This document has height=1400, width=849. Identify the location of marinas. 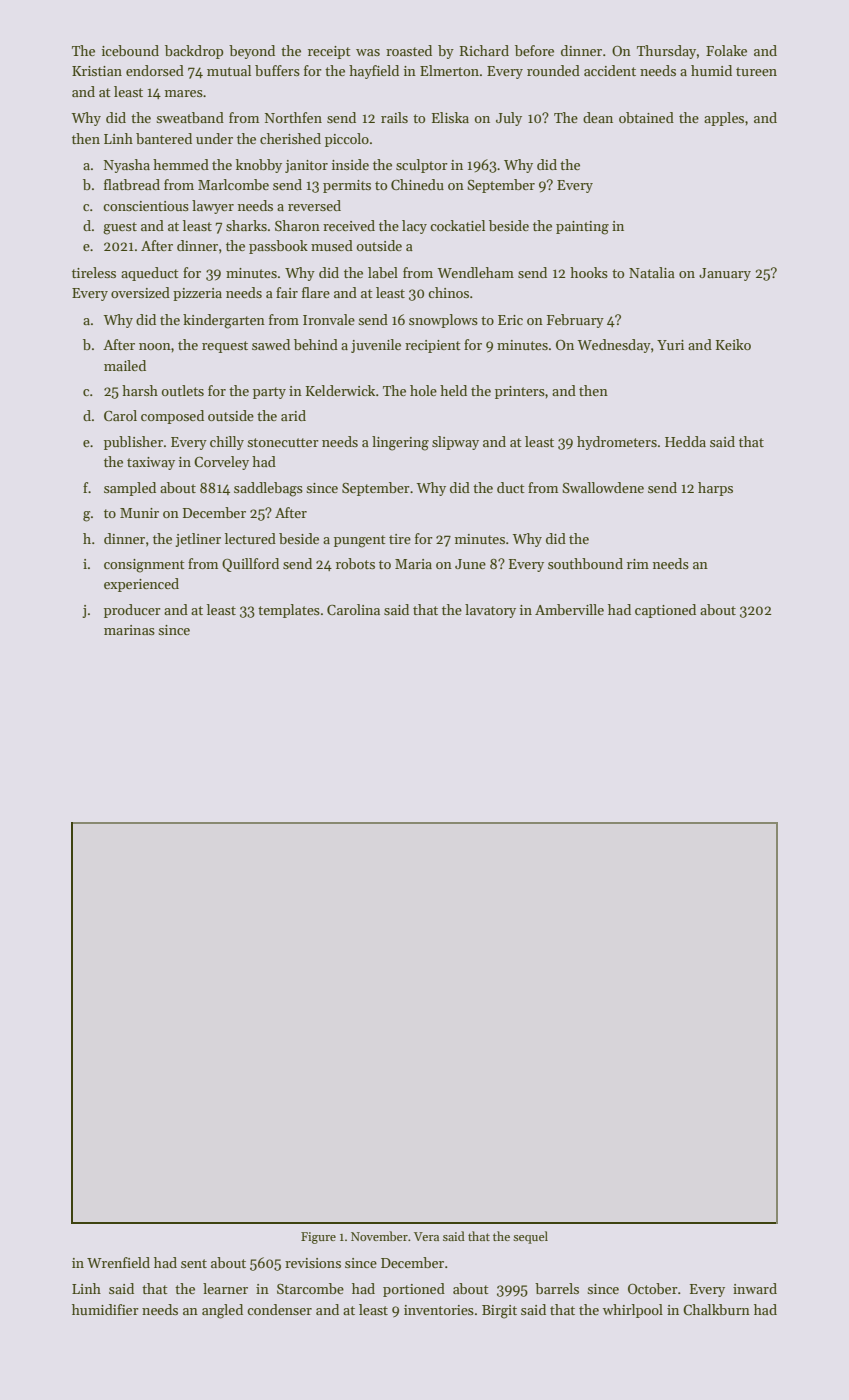
(129, 630).
